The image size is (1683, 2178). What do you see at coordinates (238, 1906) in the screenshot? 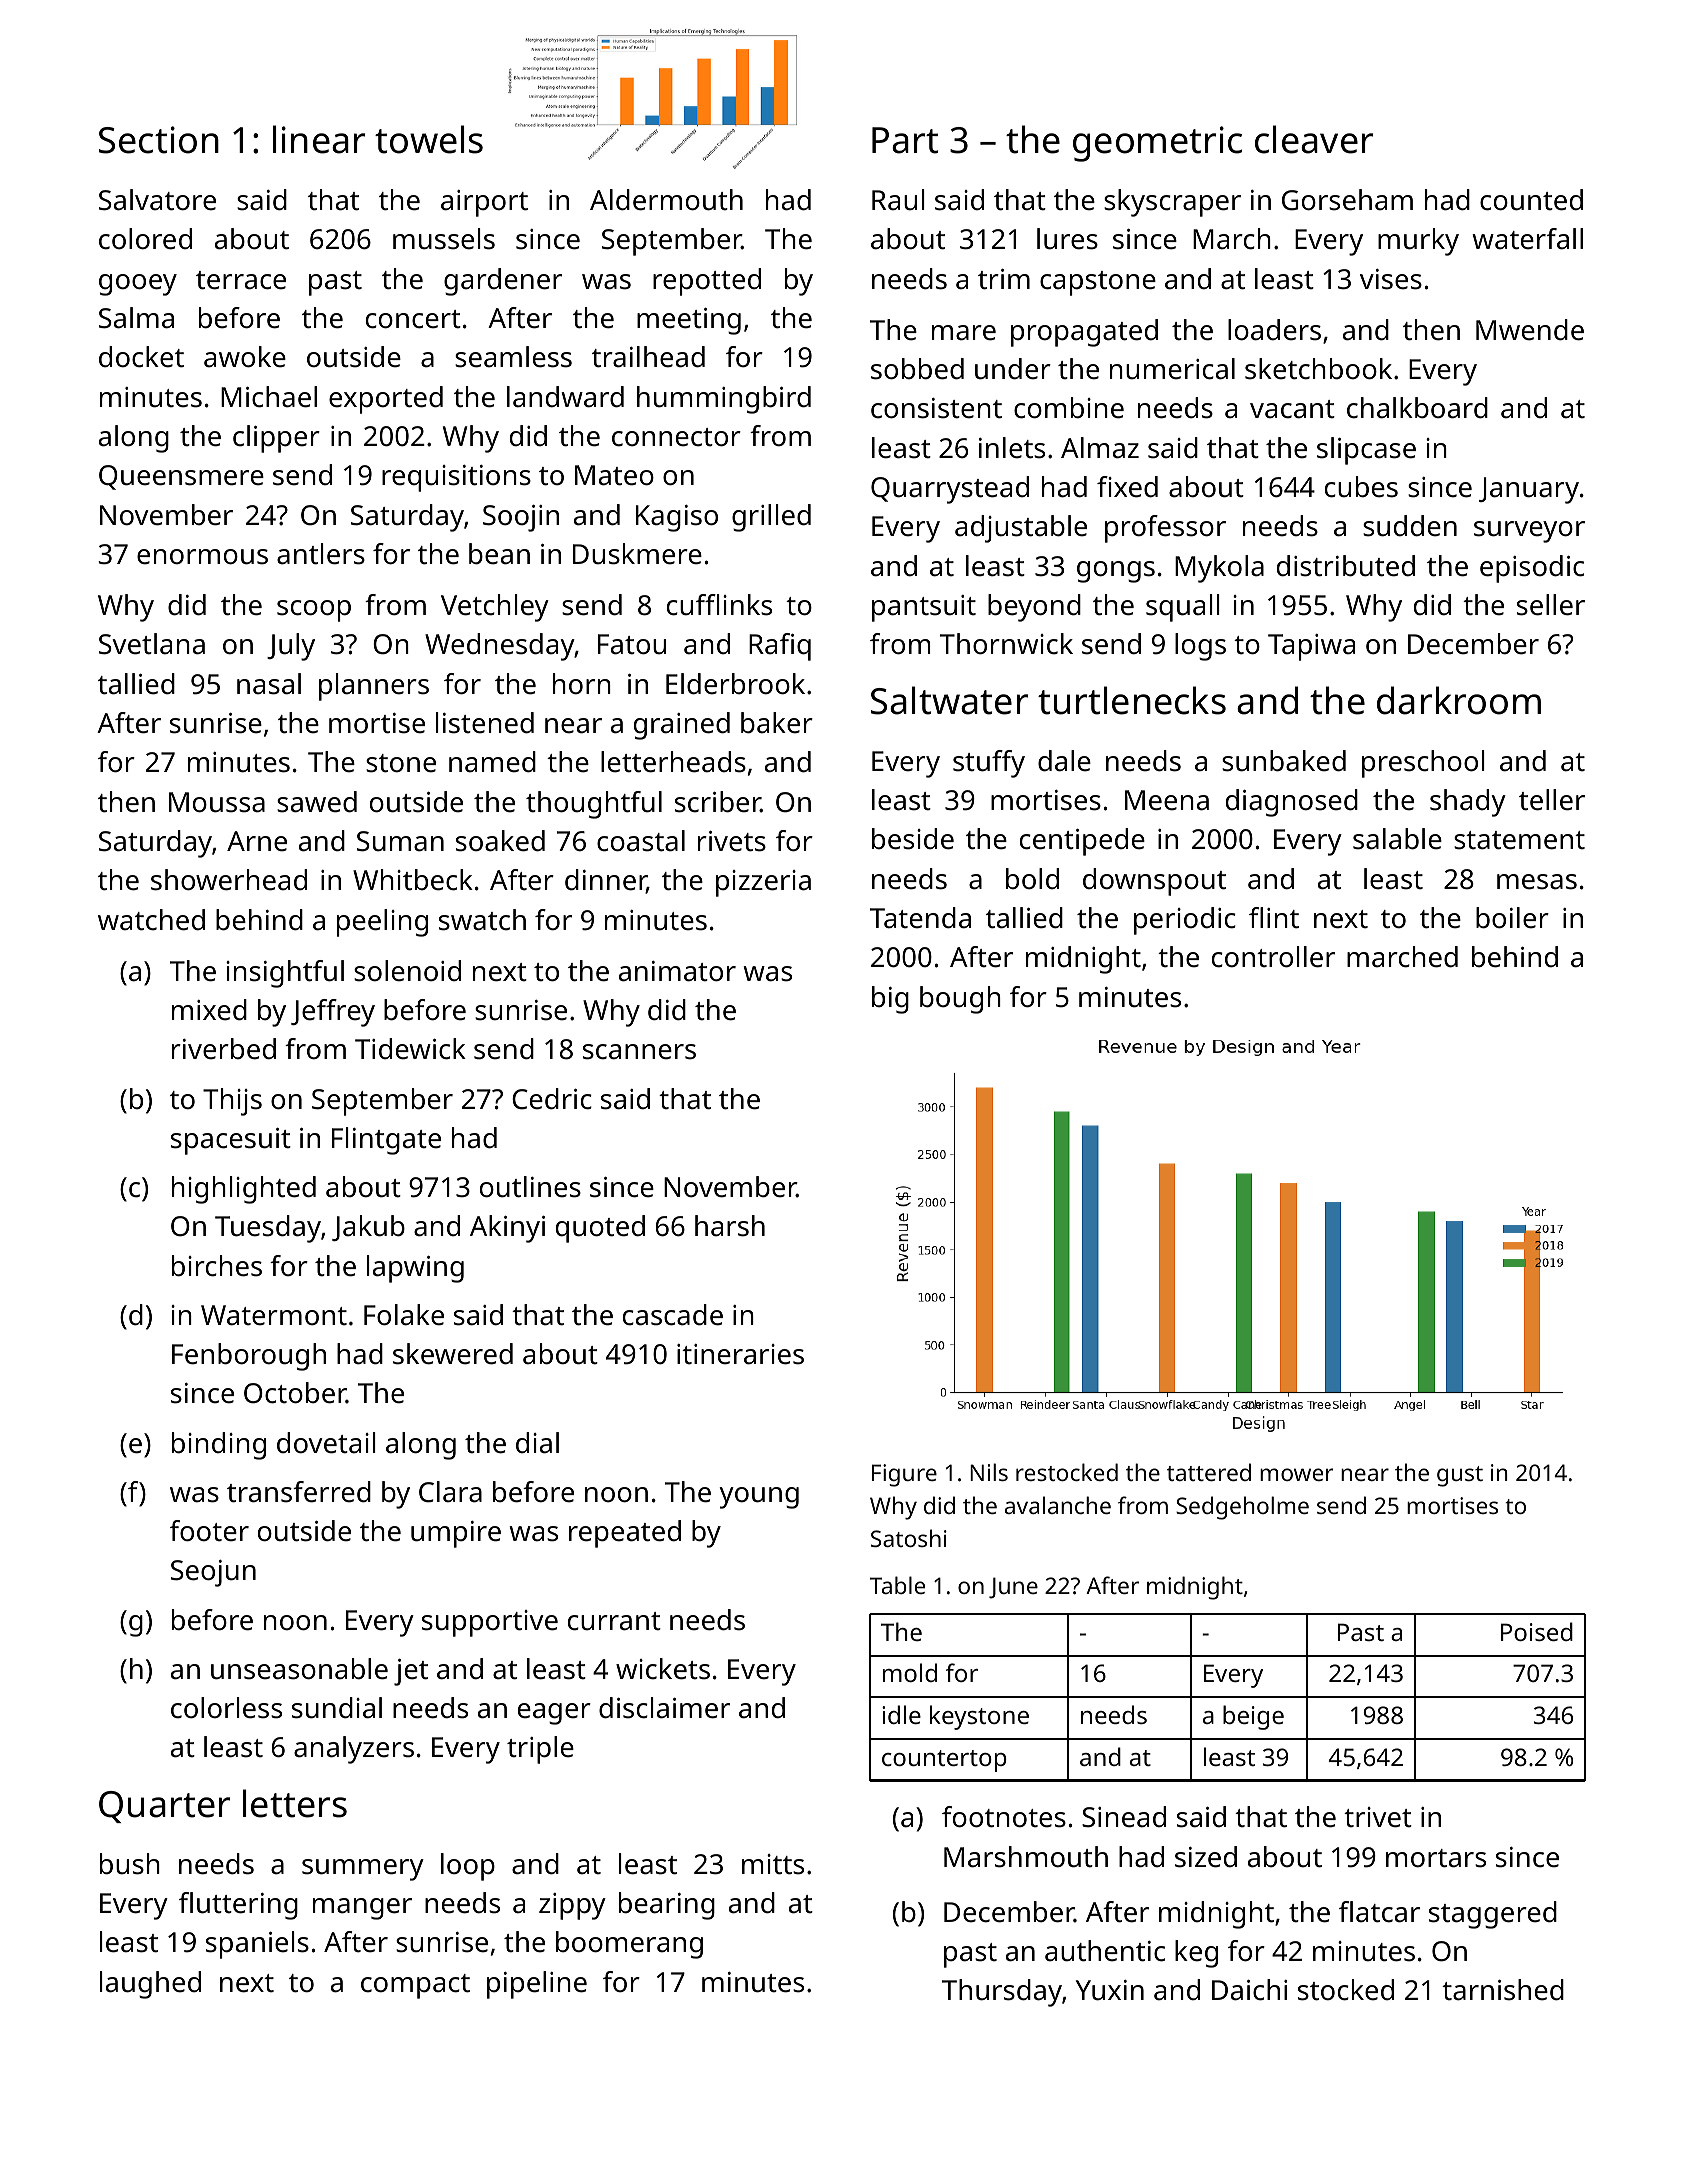
I see `fluttering` at bounding box center [238, 1906].
